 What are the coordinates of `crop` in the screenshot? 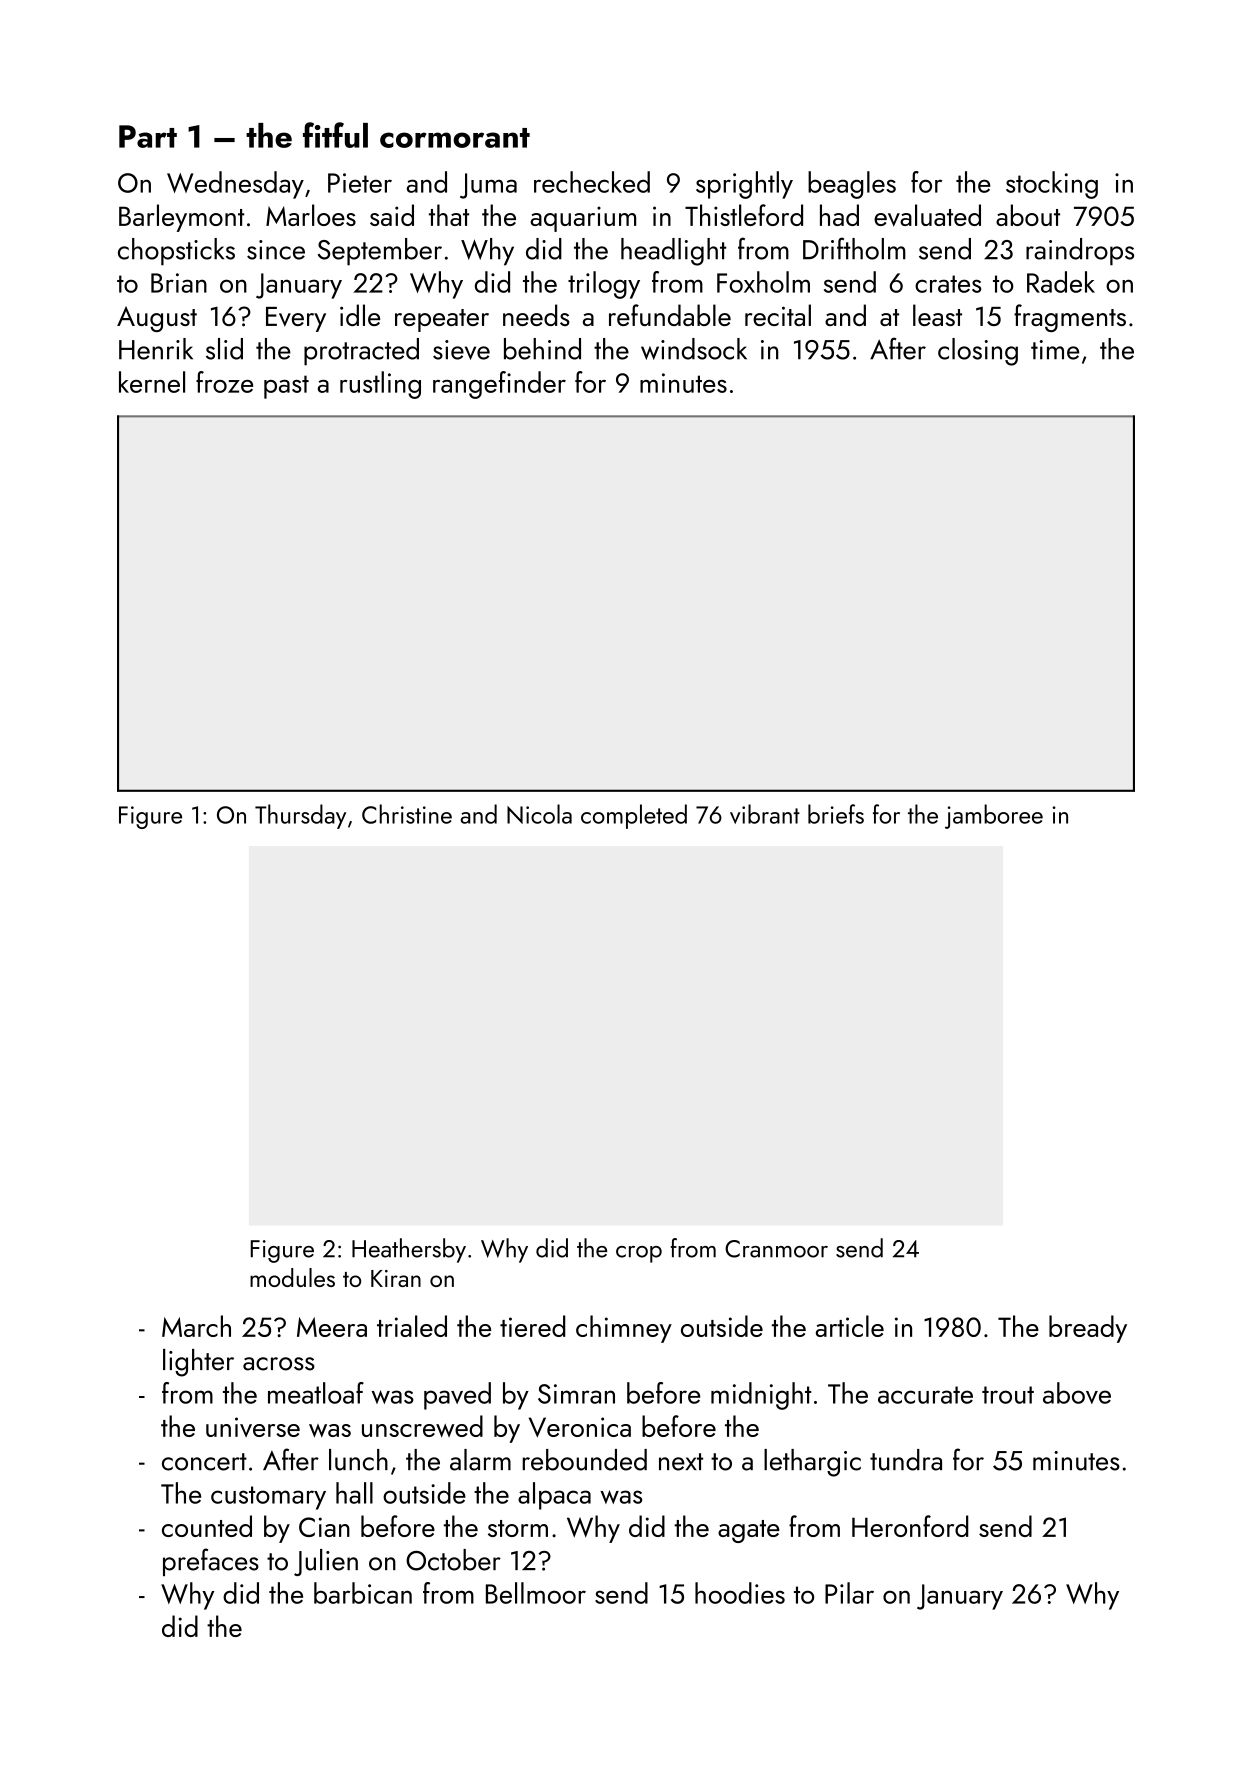 It's located at (639, 1254).
